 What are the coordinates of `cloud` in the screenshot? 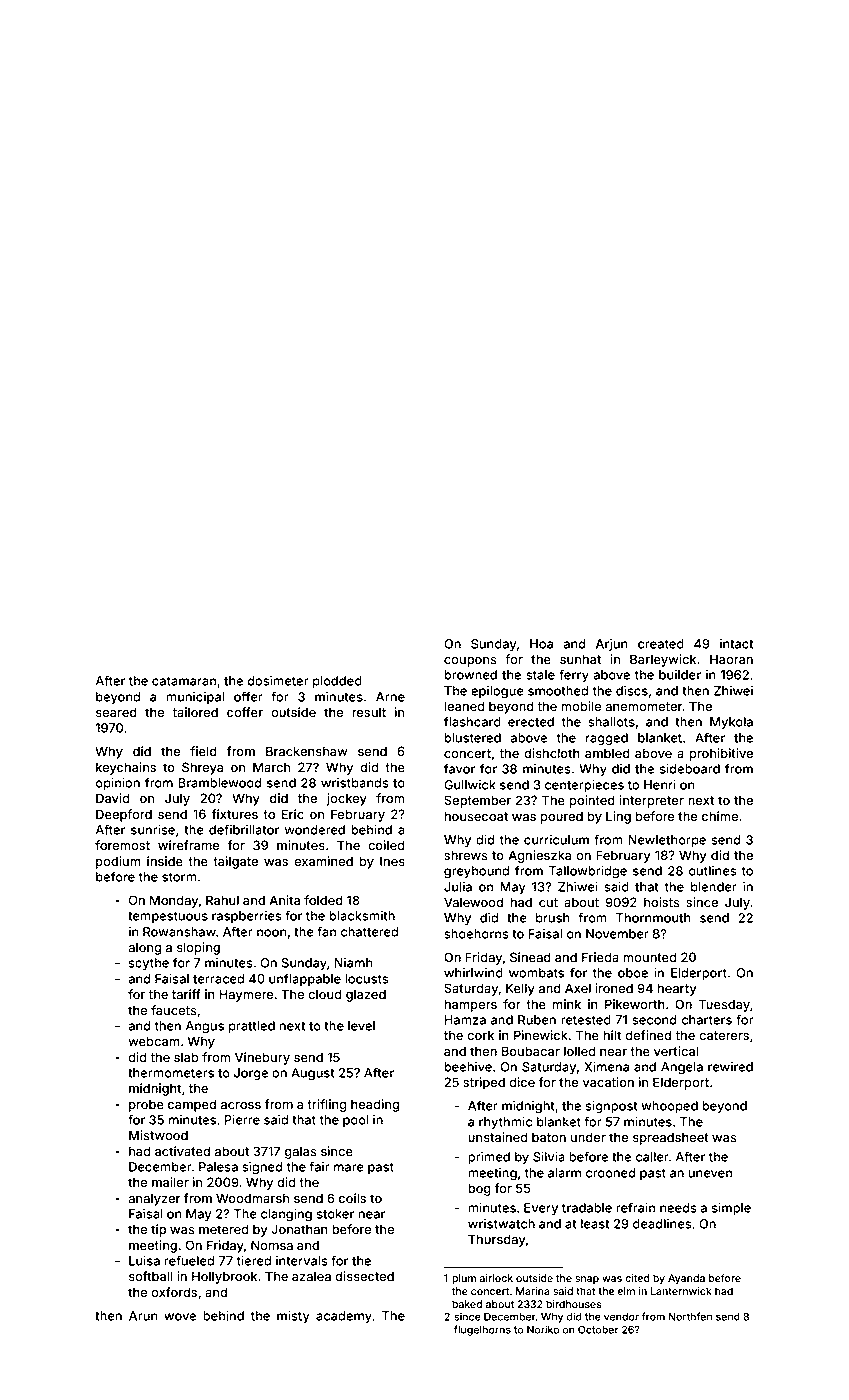 It's located at (324, 994).
